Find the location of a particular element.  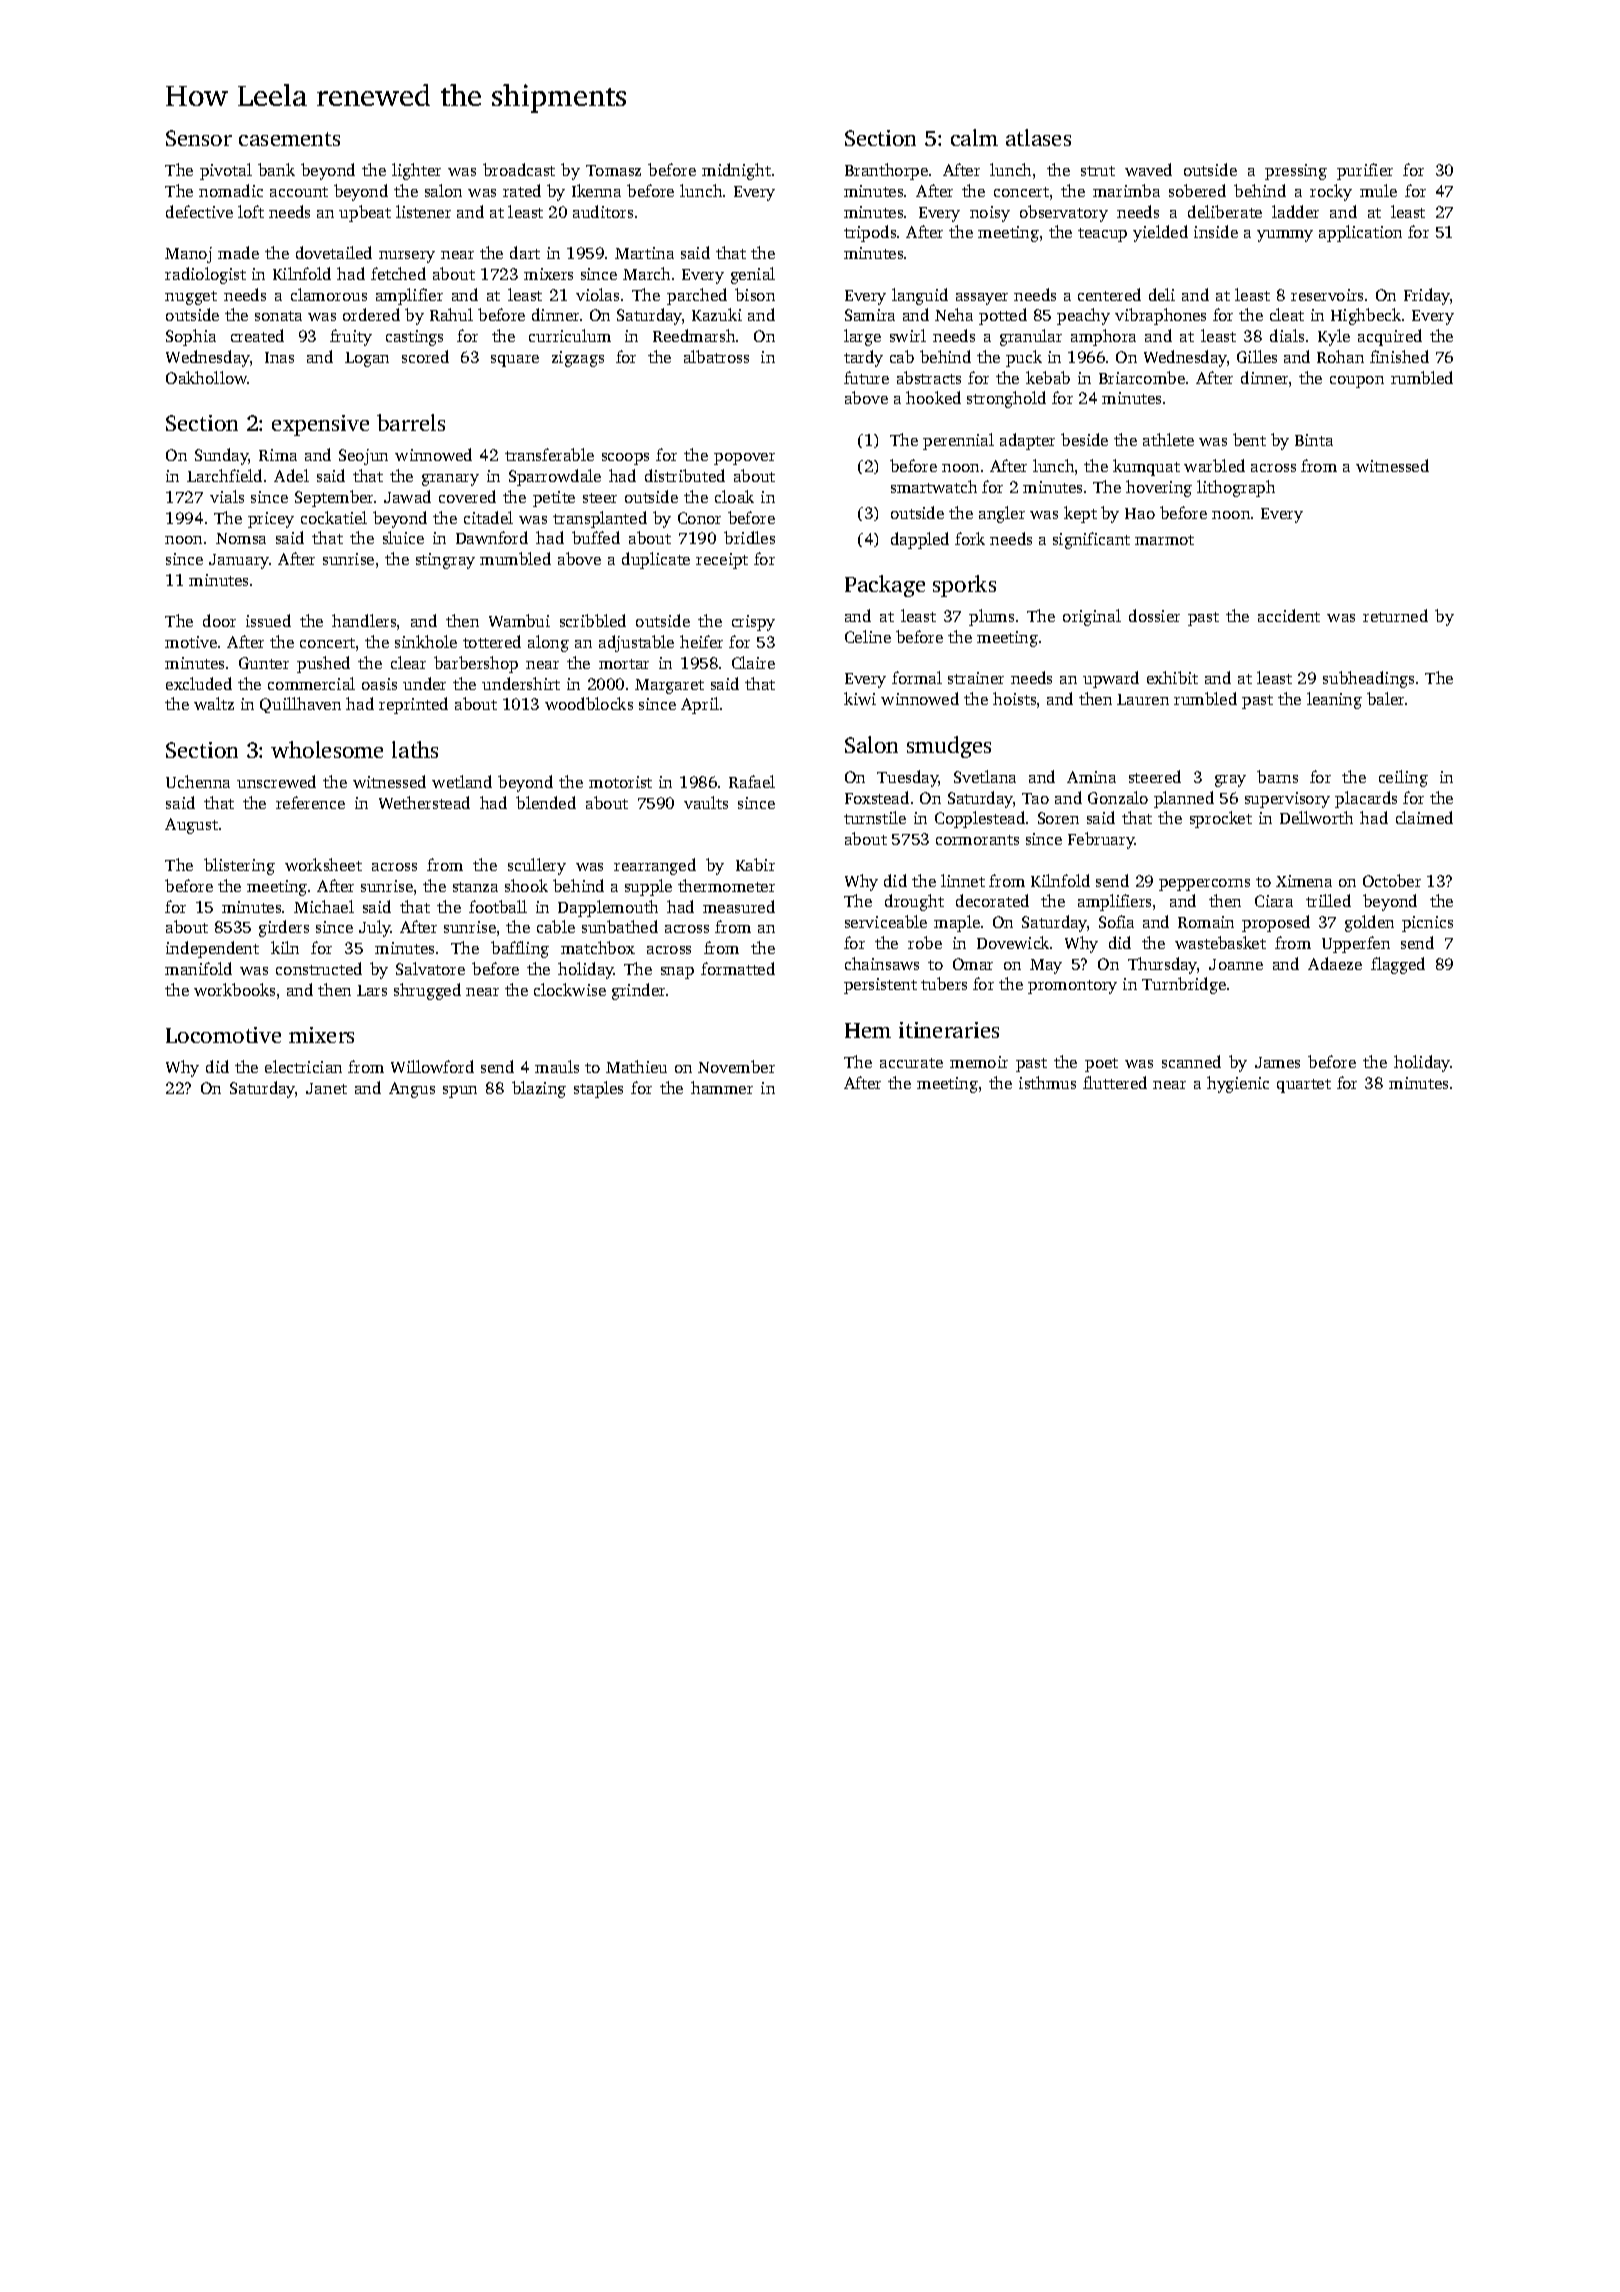

Amina is located at coordinates (1091, 777).
